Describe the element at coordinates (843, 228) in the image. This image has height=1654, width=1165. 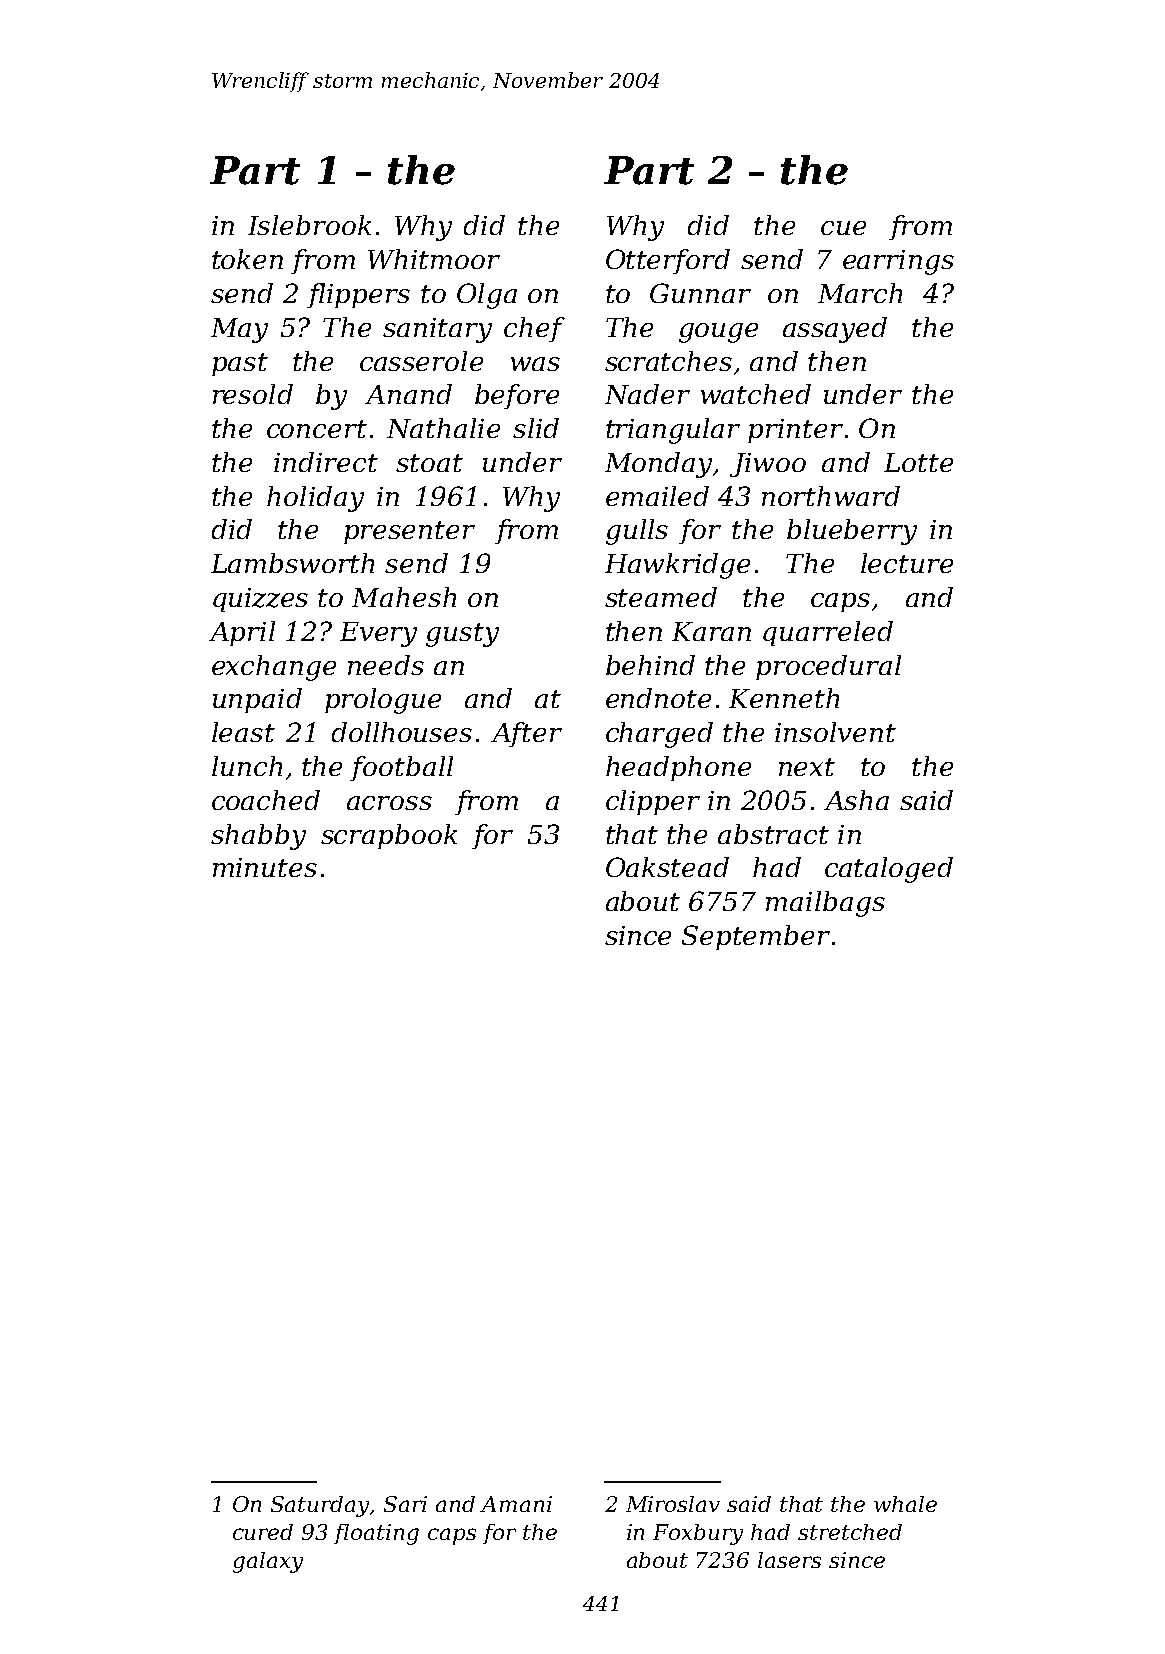
I see `cue` at that location.
